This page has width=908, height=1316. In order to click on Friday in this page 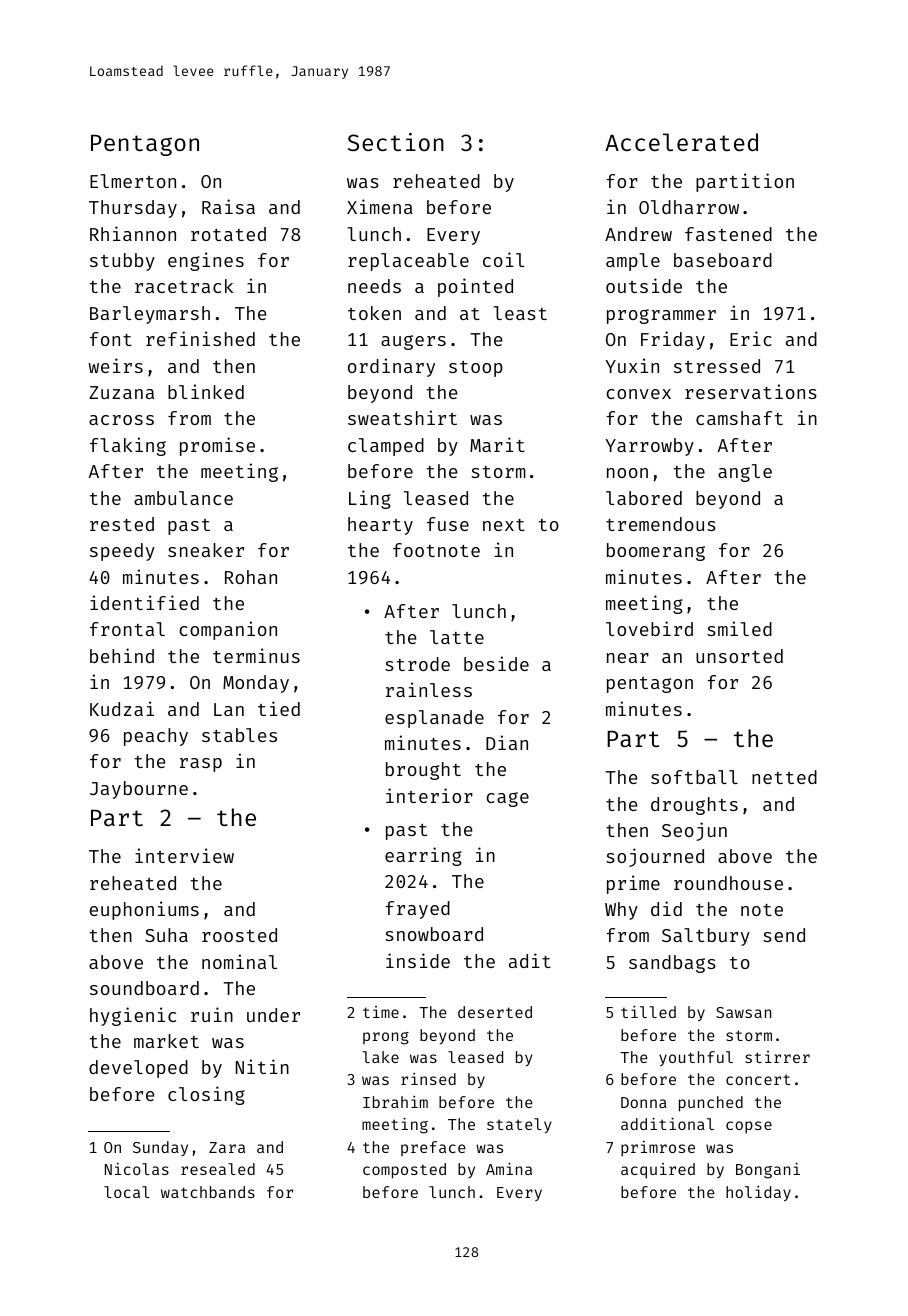, I will do `click(673, 340)`.
